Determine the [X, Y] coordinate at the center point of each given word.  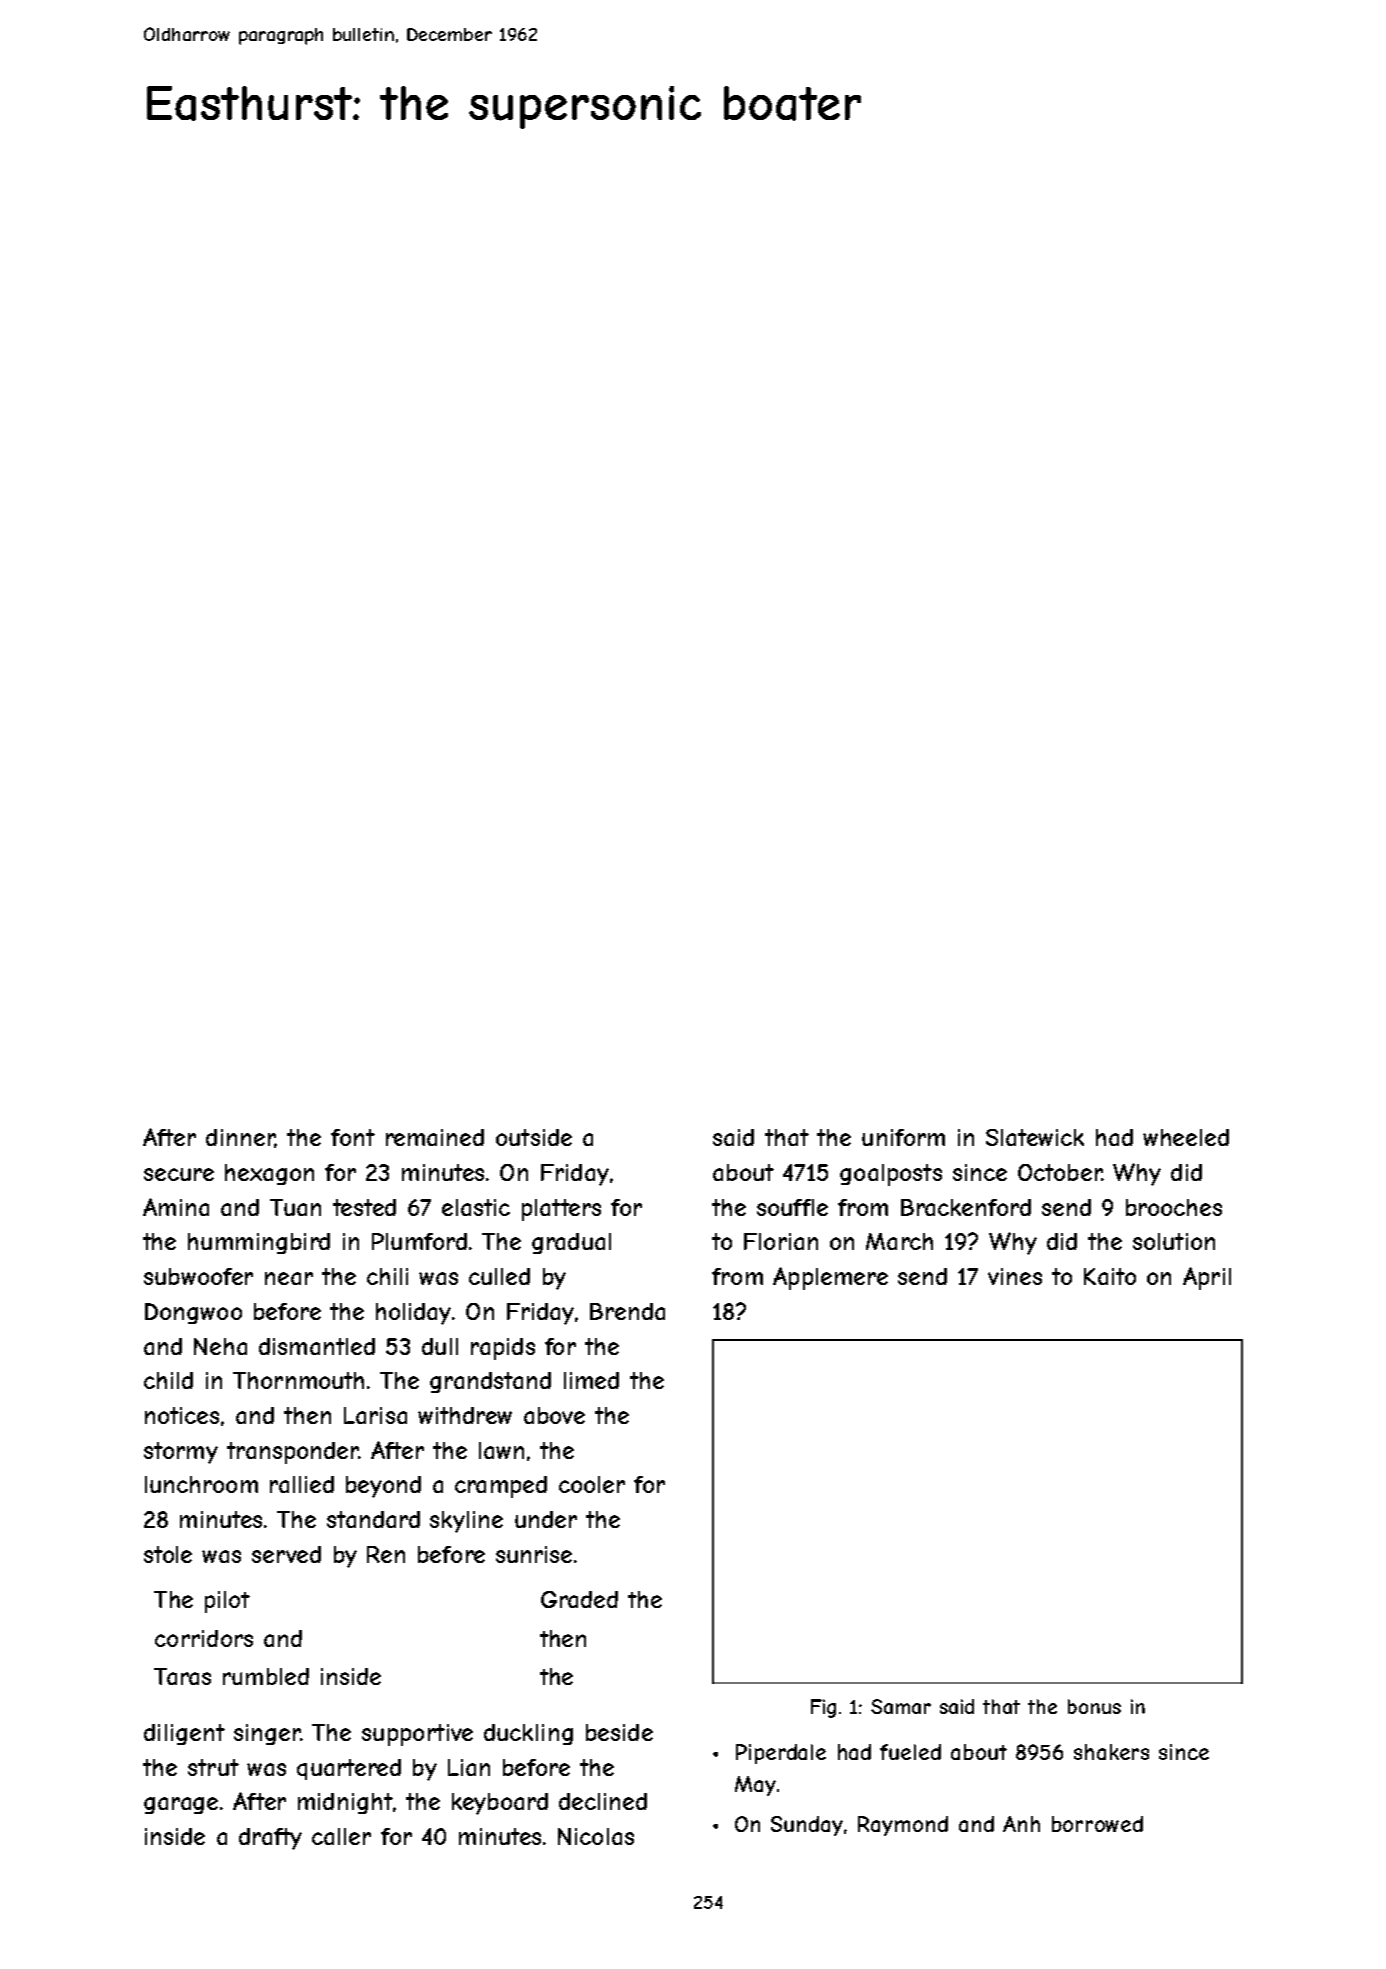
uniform [903, 1137]
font [353, 1137]
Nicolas [596, 1836]
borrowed [1097, 1824]
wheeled [1186, 1137]
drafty [270, 1839]
